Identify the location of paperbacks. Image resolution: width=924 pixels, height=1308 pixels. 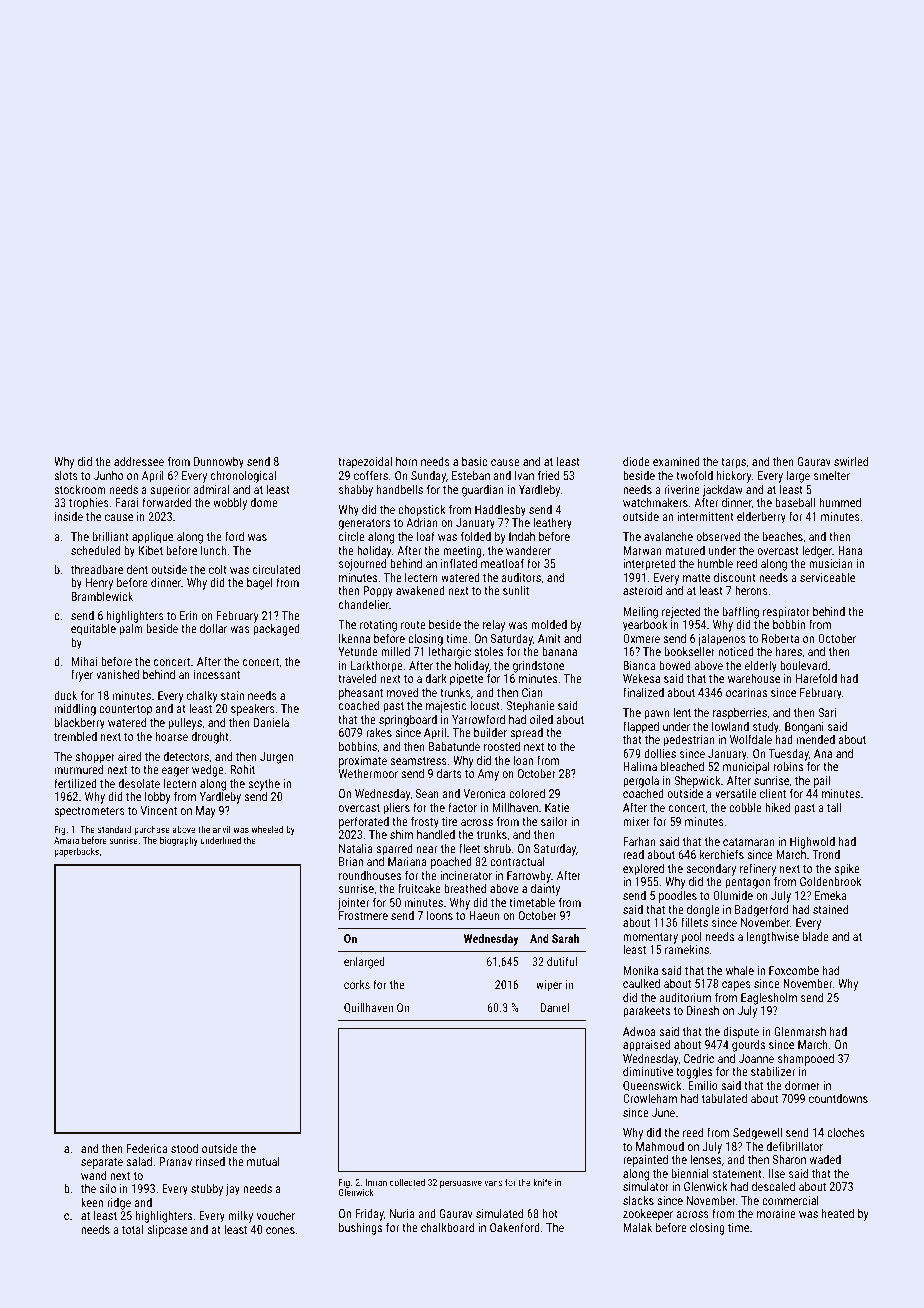
(76, 852).
